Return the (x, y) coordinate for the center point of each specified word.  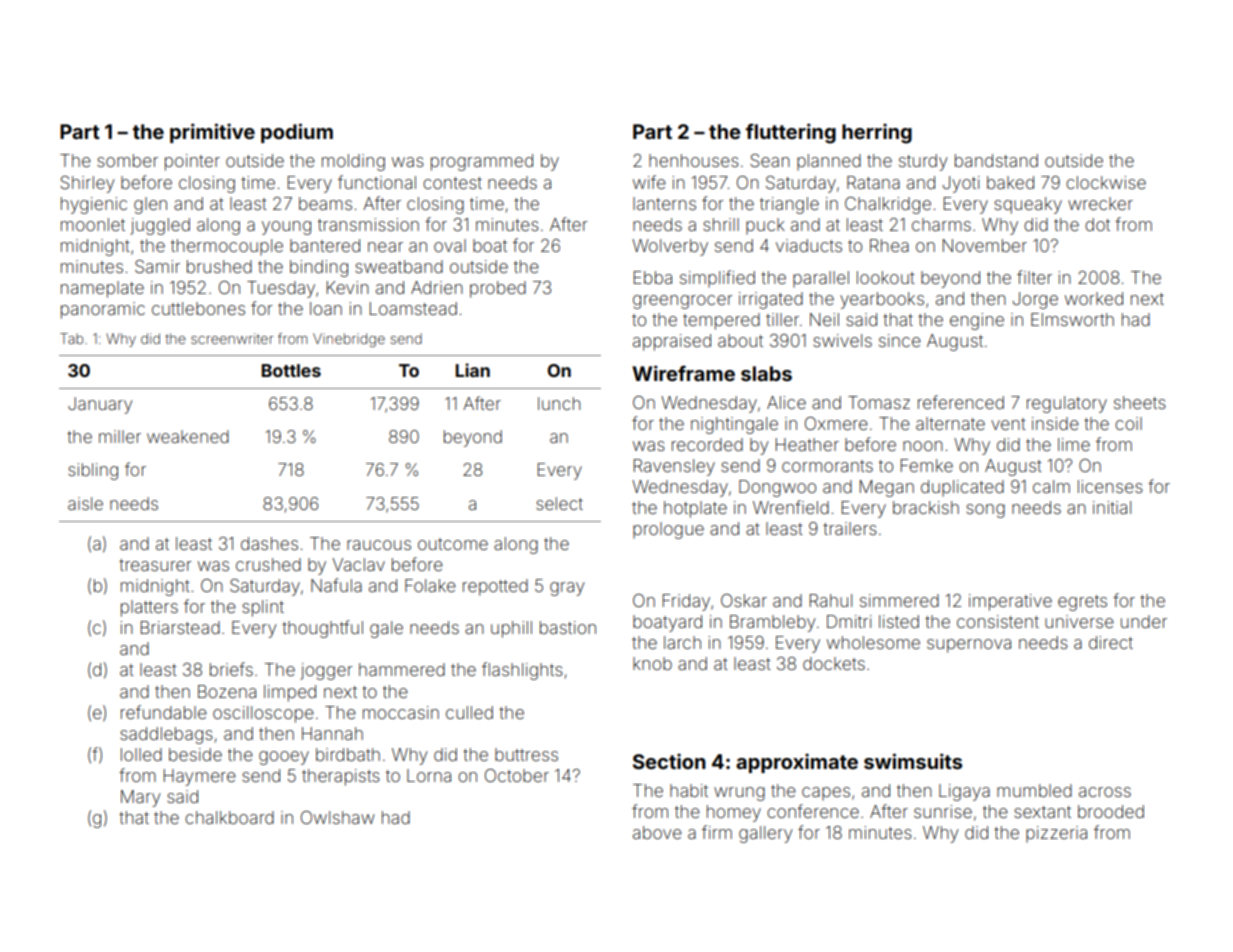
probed (498, 289)
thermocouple (227, 247)
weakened (188, 436)
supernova (969, 646)
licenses (1110, 486)
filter (1034, 277)
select (559, 503)
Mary (141, 798)
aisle (85, 503)
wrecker (1100, 203)
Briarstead (180, 627)
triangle (789, 205)
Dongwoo (777, 488)
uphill (511, 629)
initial (1112, 507)
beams (325, 203)
